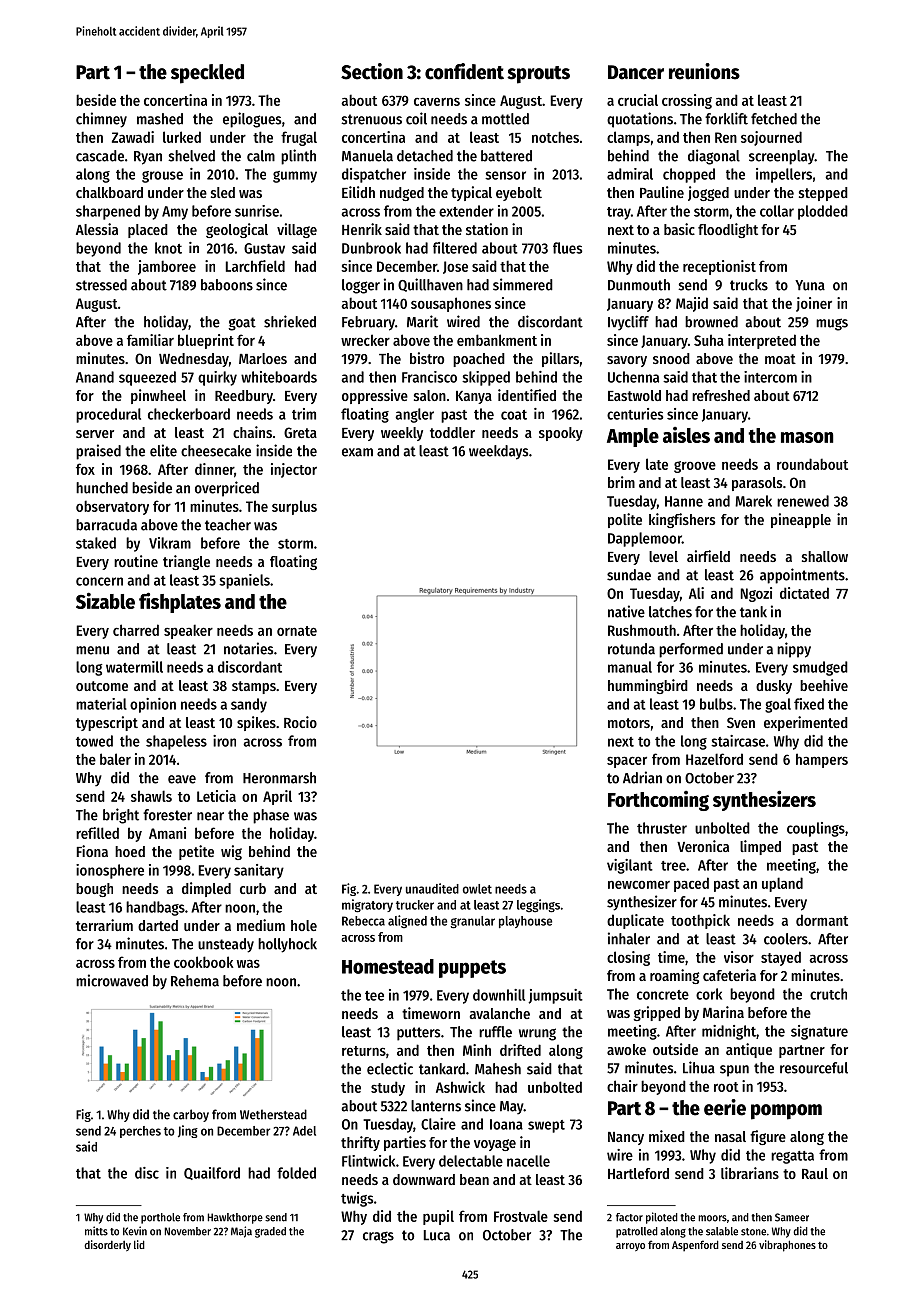  Describe the element at coordinates (719, 267) in the image. I see `receptionist` at that location.
